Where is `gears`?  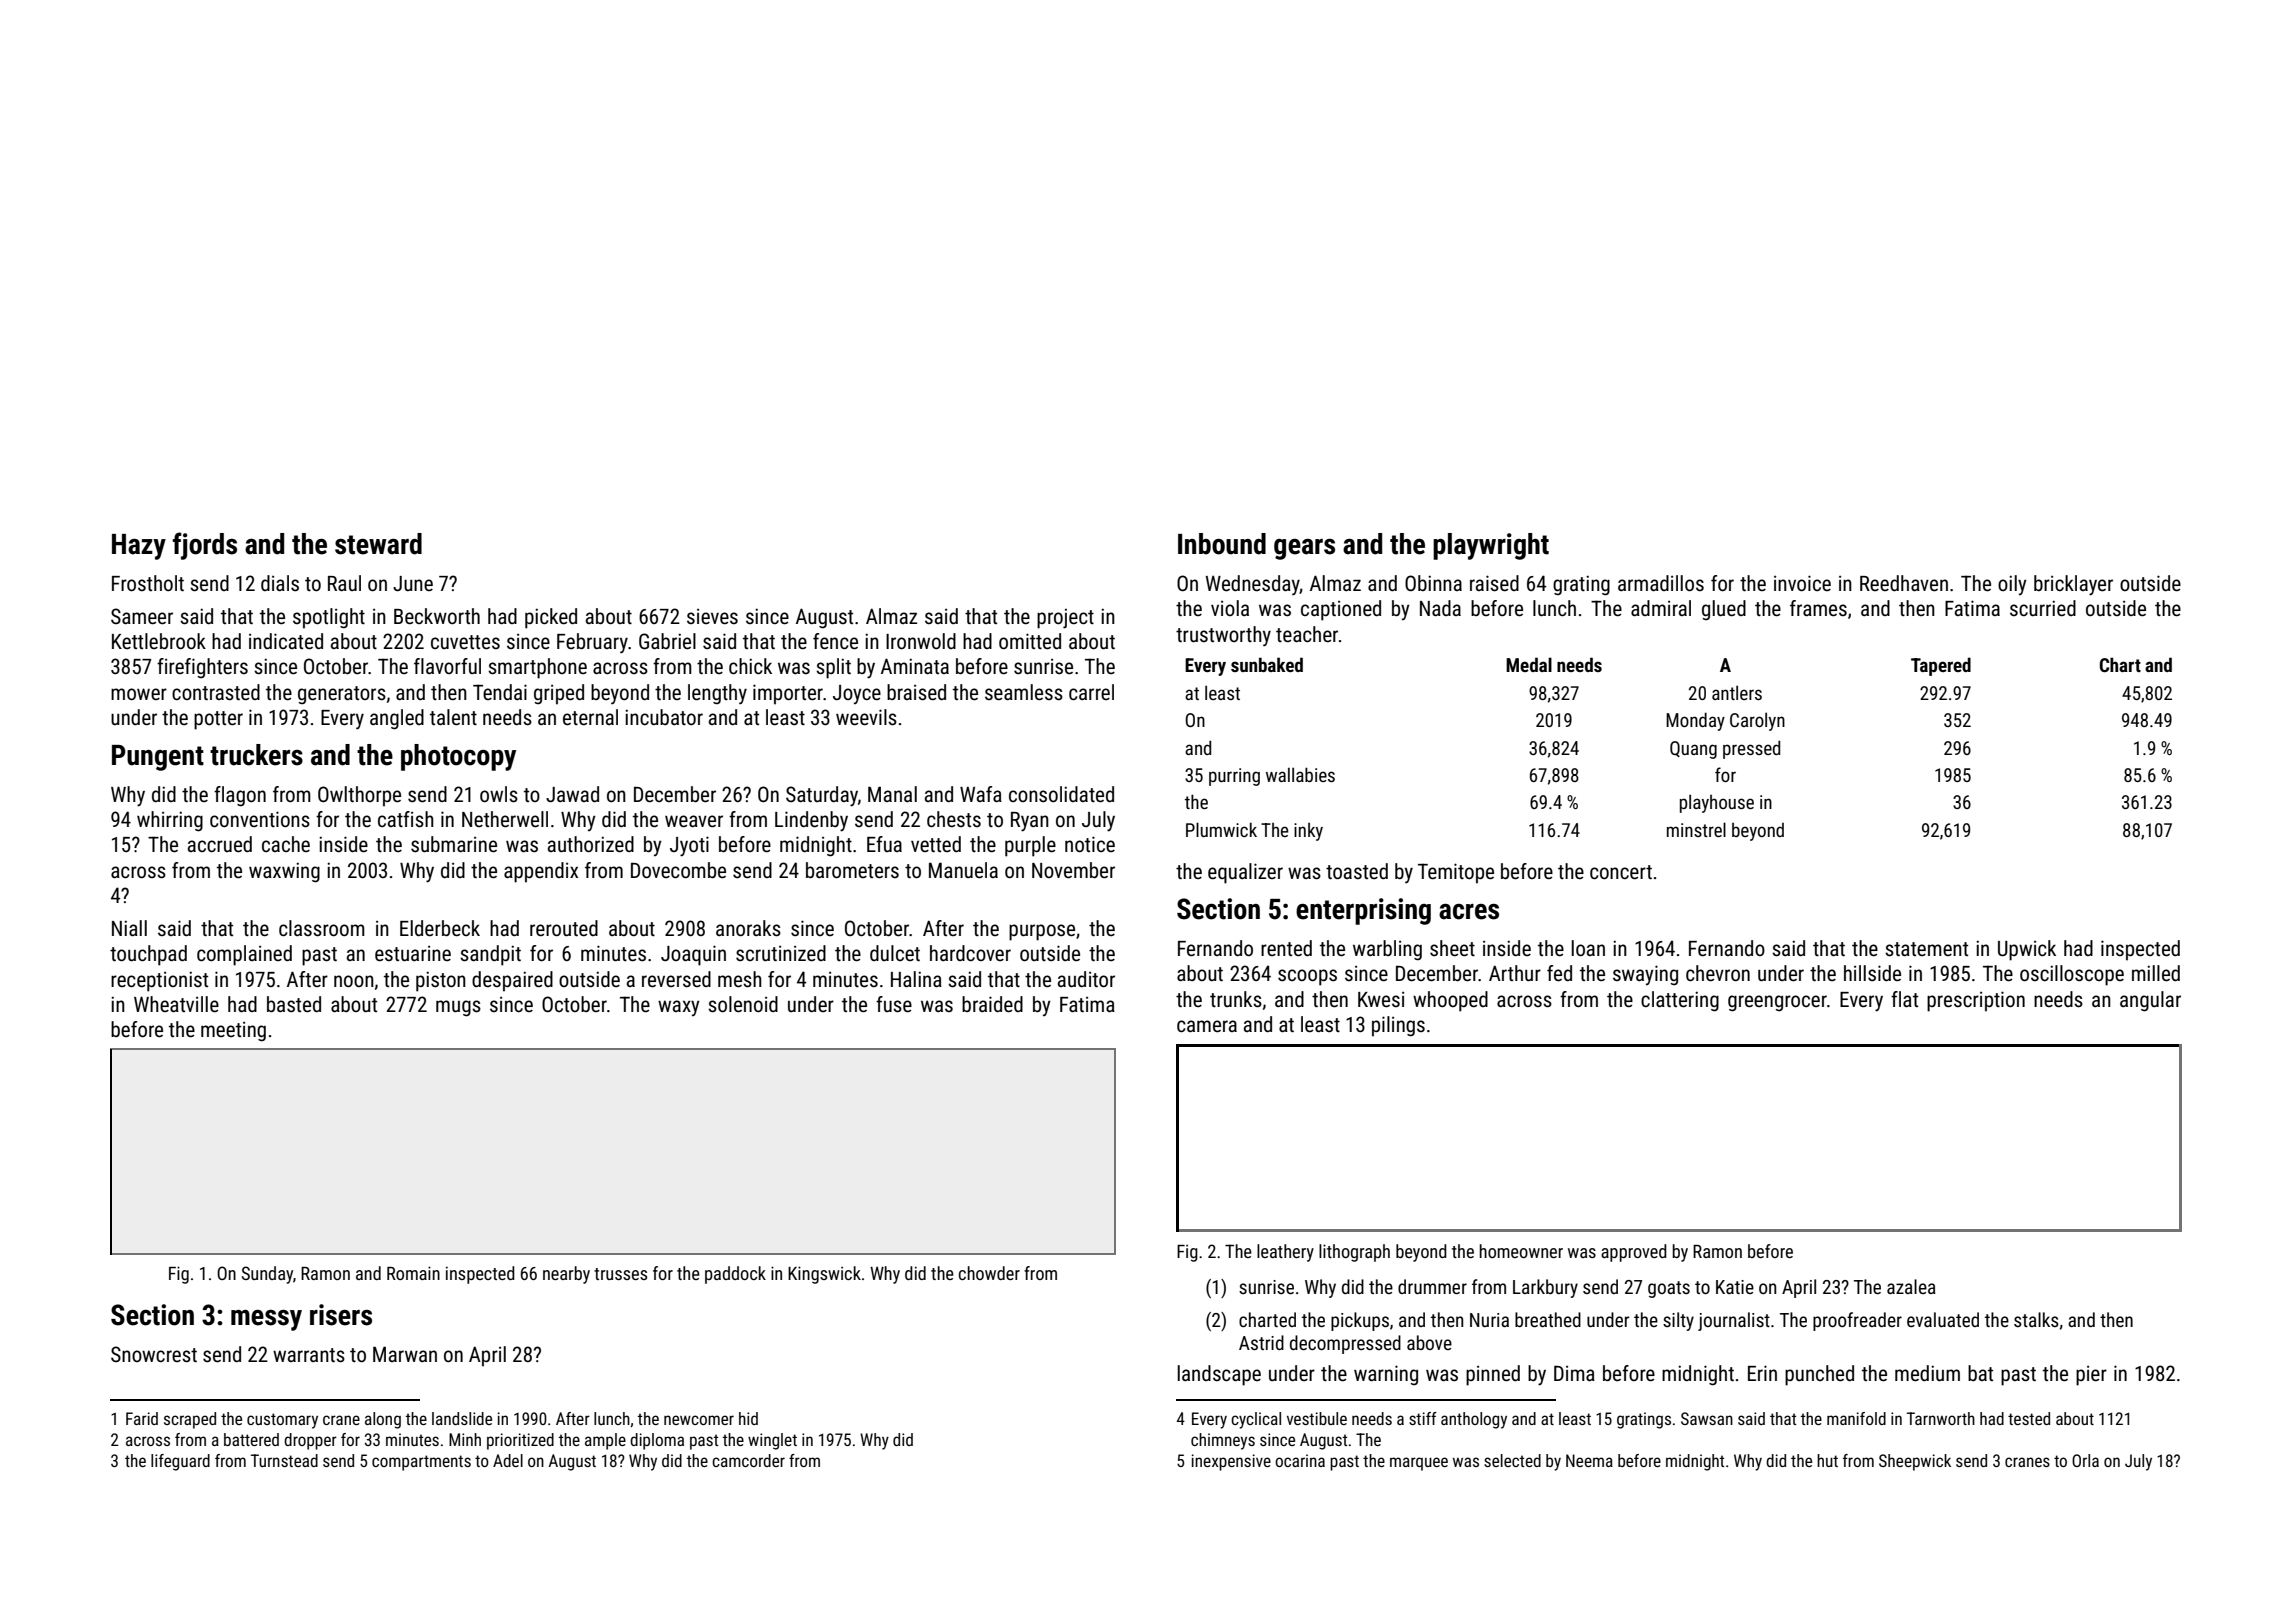
gears is located at coordinates (1304, 549).
